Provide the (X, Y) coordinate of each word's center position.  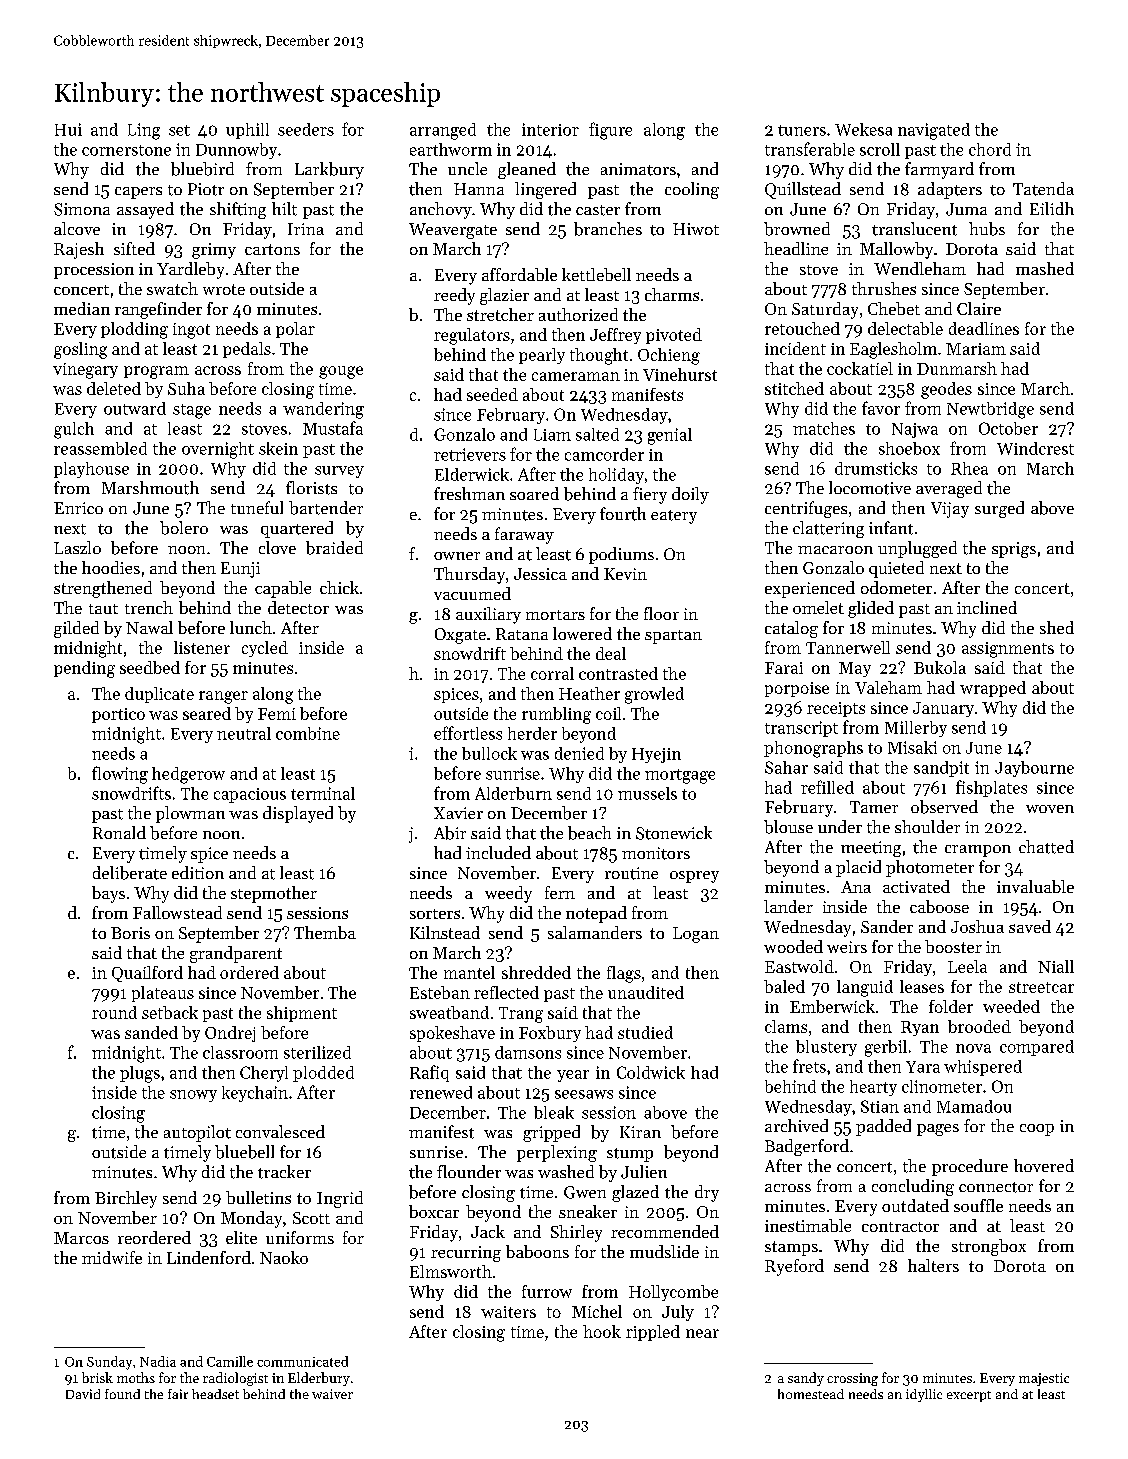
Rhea (969, 468)
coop (1037, 1130)
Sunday (109, 1363)
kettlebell (596, 274)
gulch (74, 430)
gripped (551, 1133)
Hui (68, 129)
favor (881, 408)
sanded (151, 1032)
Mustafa (333, 428)
